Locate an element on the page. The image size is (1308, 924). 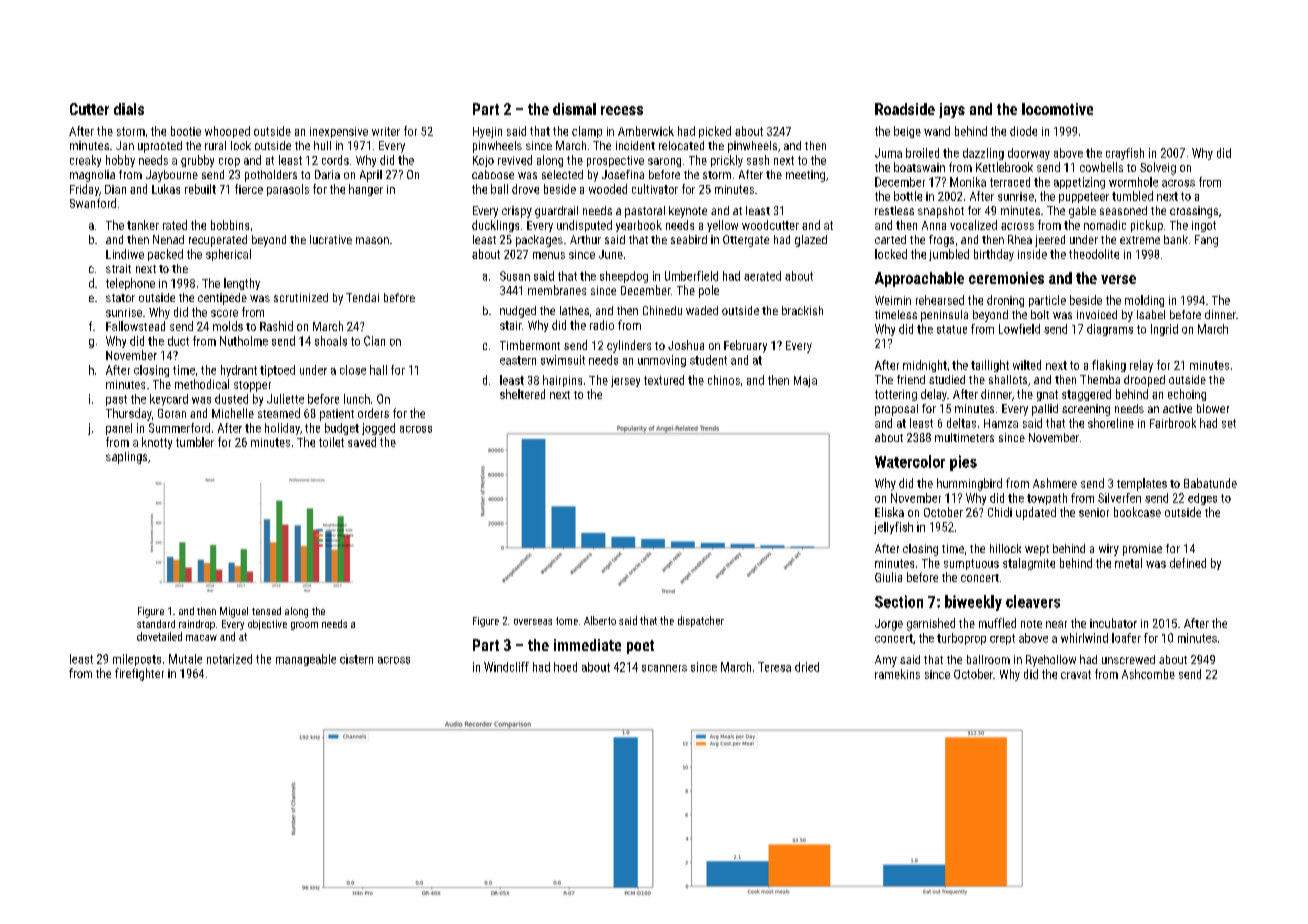
jersey is located at coordinates (625, 381).
